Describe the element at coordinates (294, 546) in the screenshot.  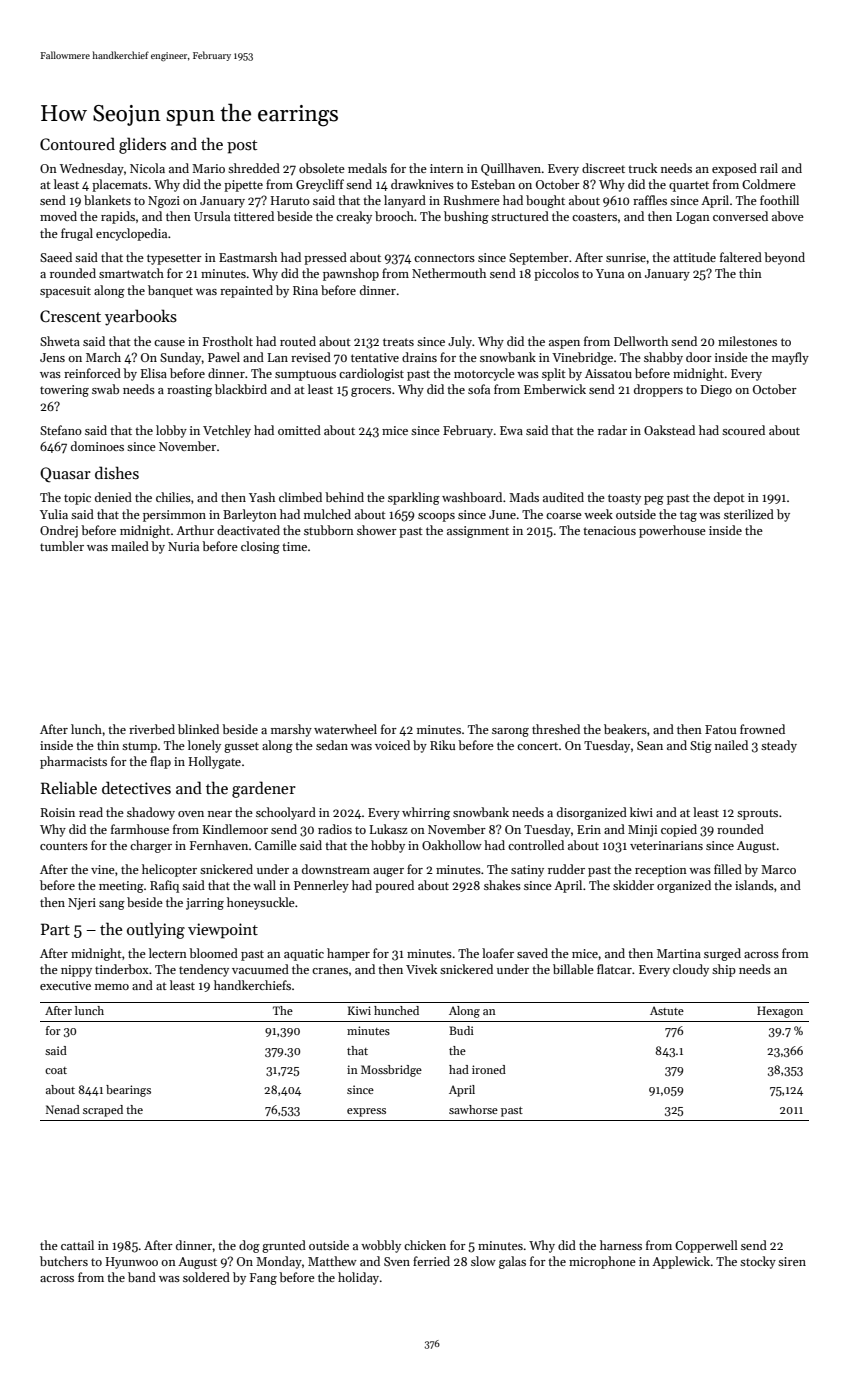
I see `time` at that location.
